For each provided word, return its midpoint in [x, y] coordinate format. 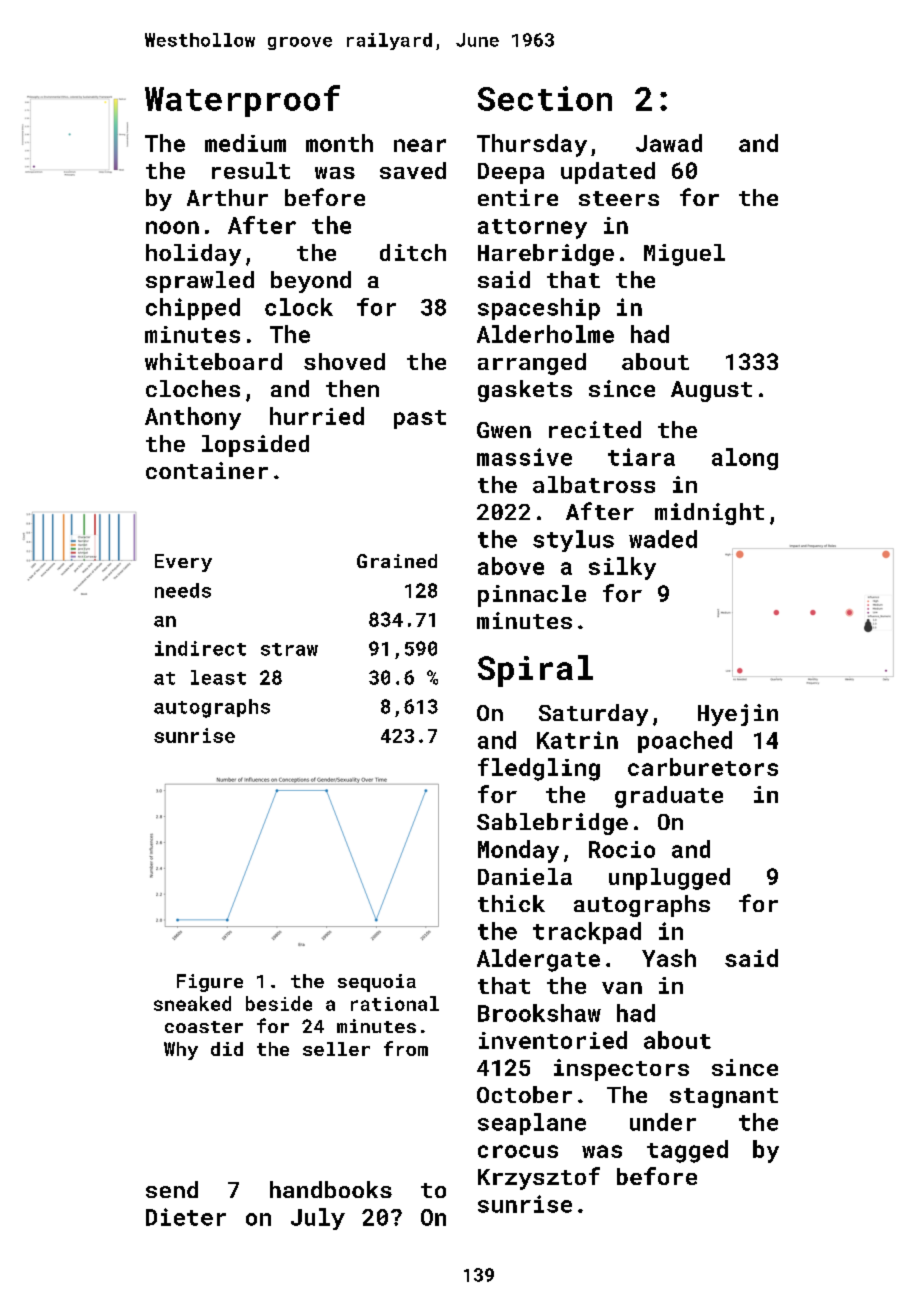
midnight [709, 514]
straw [289, 649]
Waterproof [242, 101]
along [745, 459]
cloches [193, 388]
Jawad [669, 143]
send [172, 1189]
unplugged [669, 879]
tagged [687, 1151]
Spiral [535, 671]
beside [279, 1003]
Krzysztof [539, 1178]
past [420, 419]
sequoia [377, 983]
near [420, 145]
